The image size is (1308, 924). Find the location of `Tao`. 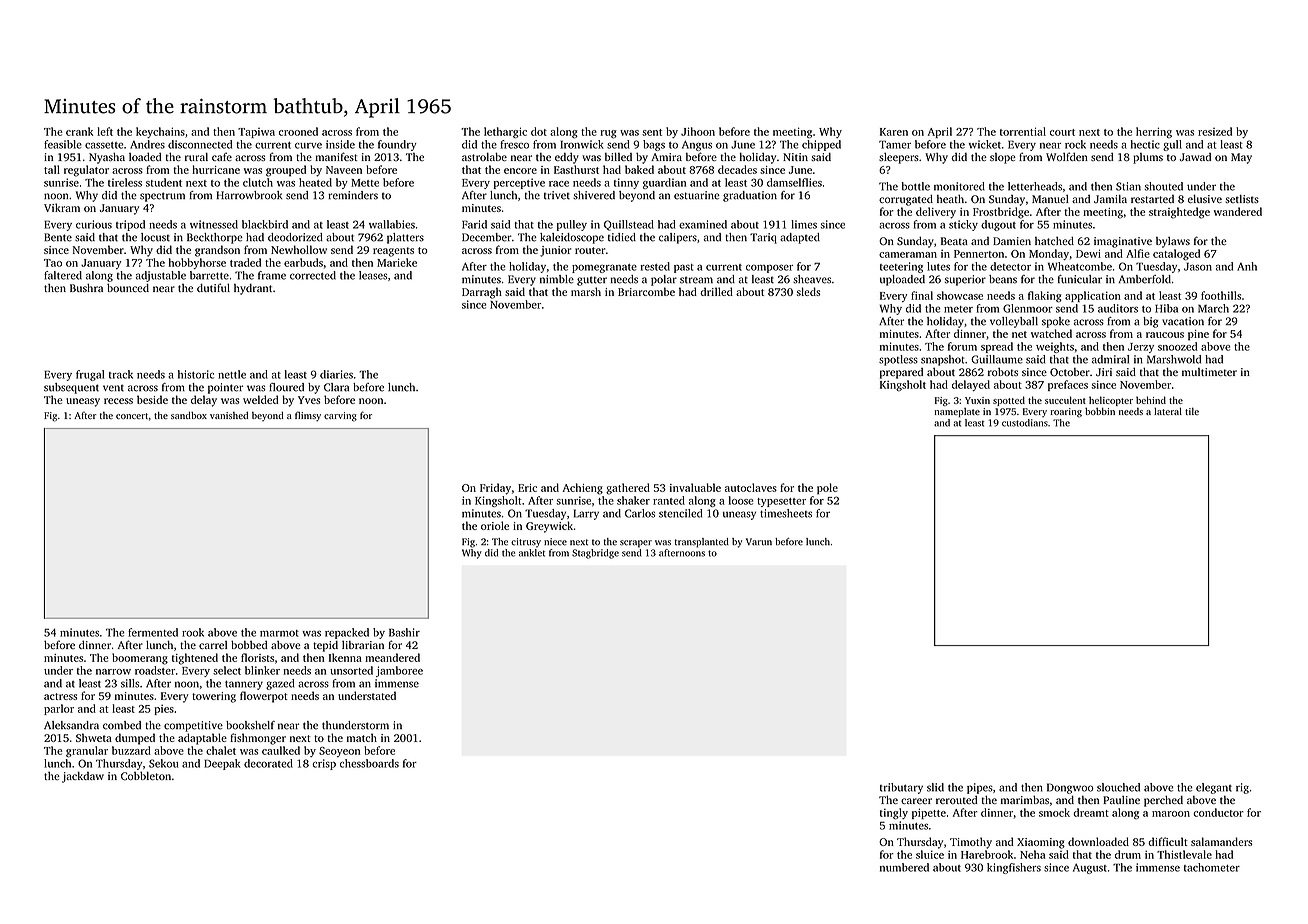

Tao is located at coordinates (53, 263).
